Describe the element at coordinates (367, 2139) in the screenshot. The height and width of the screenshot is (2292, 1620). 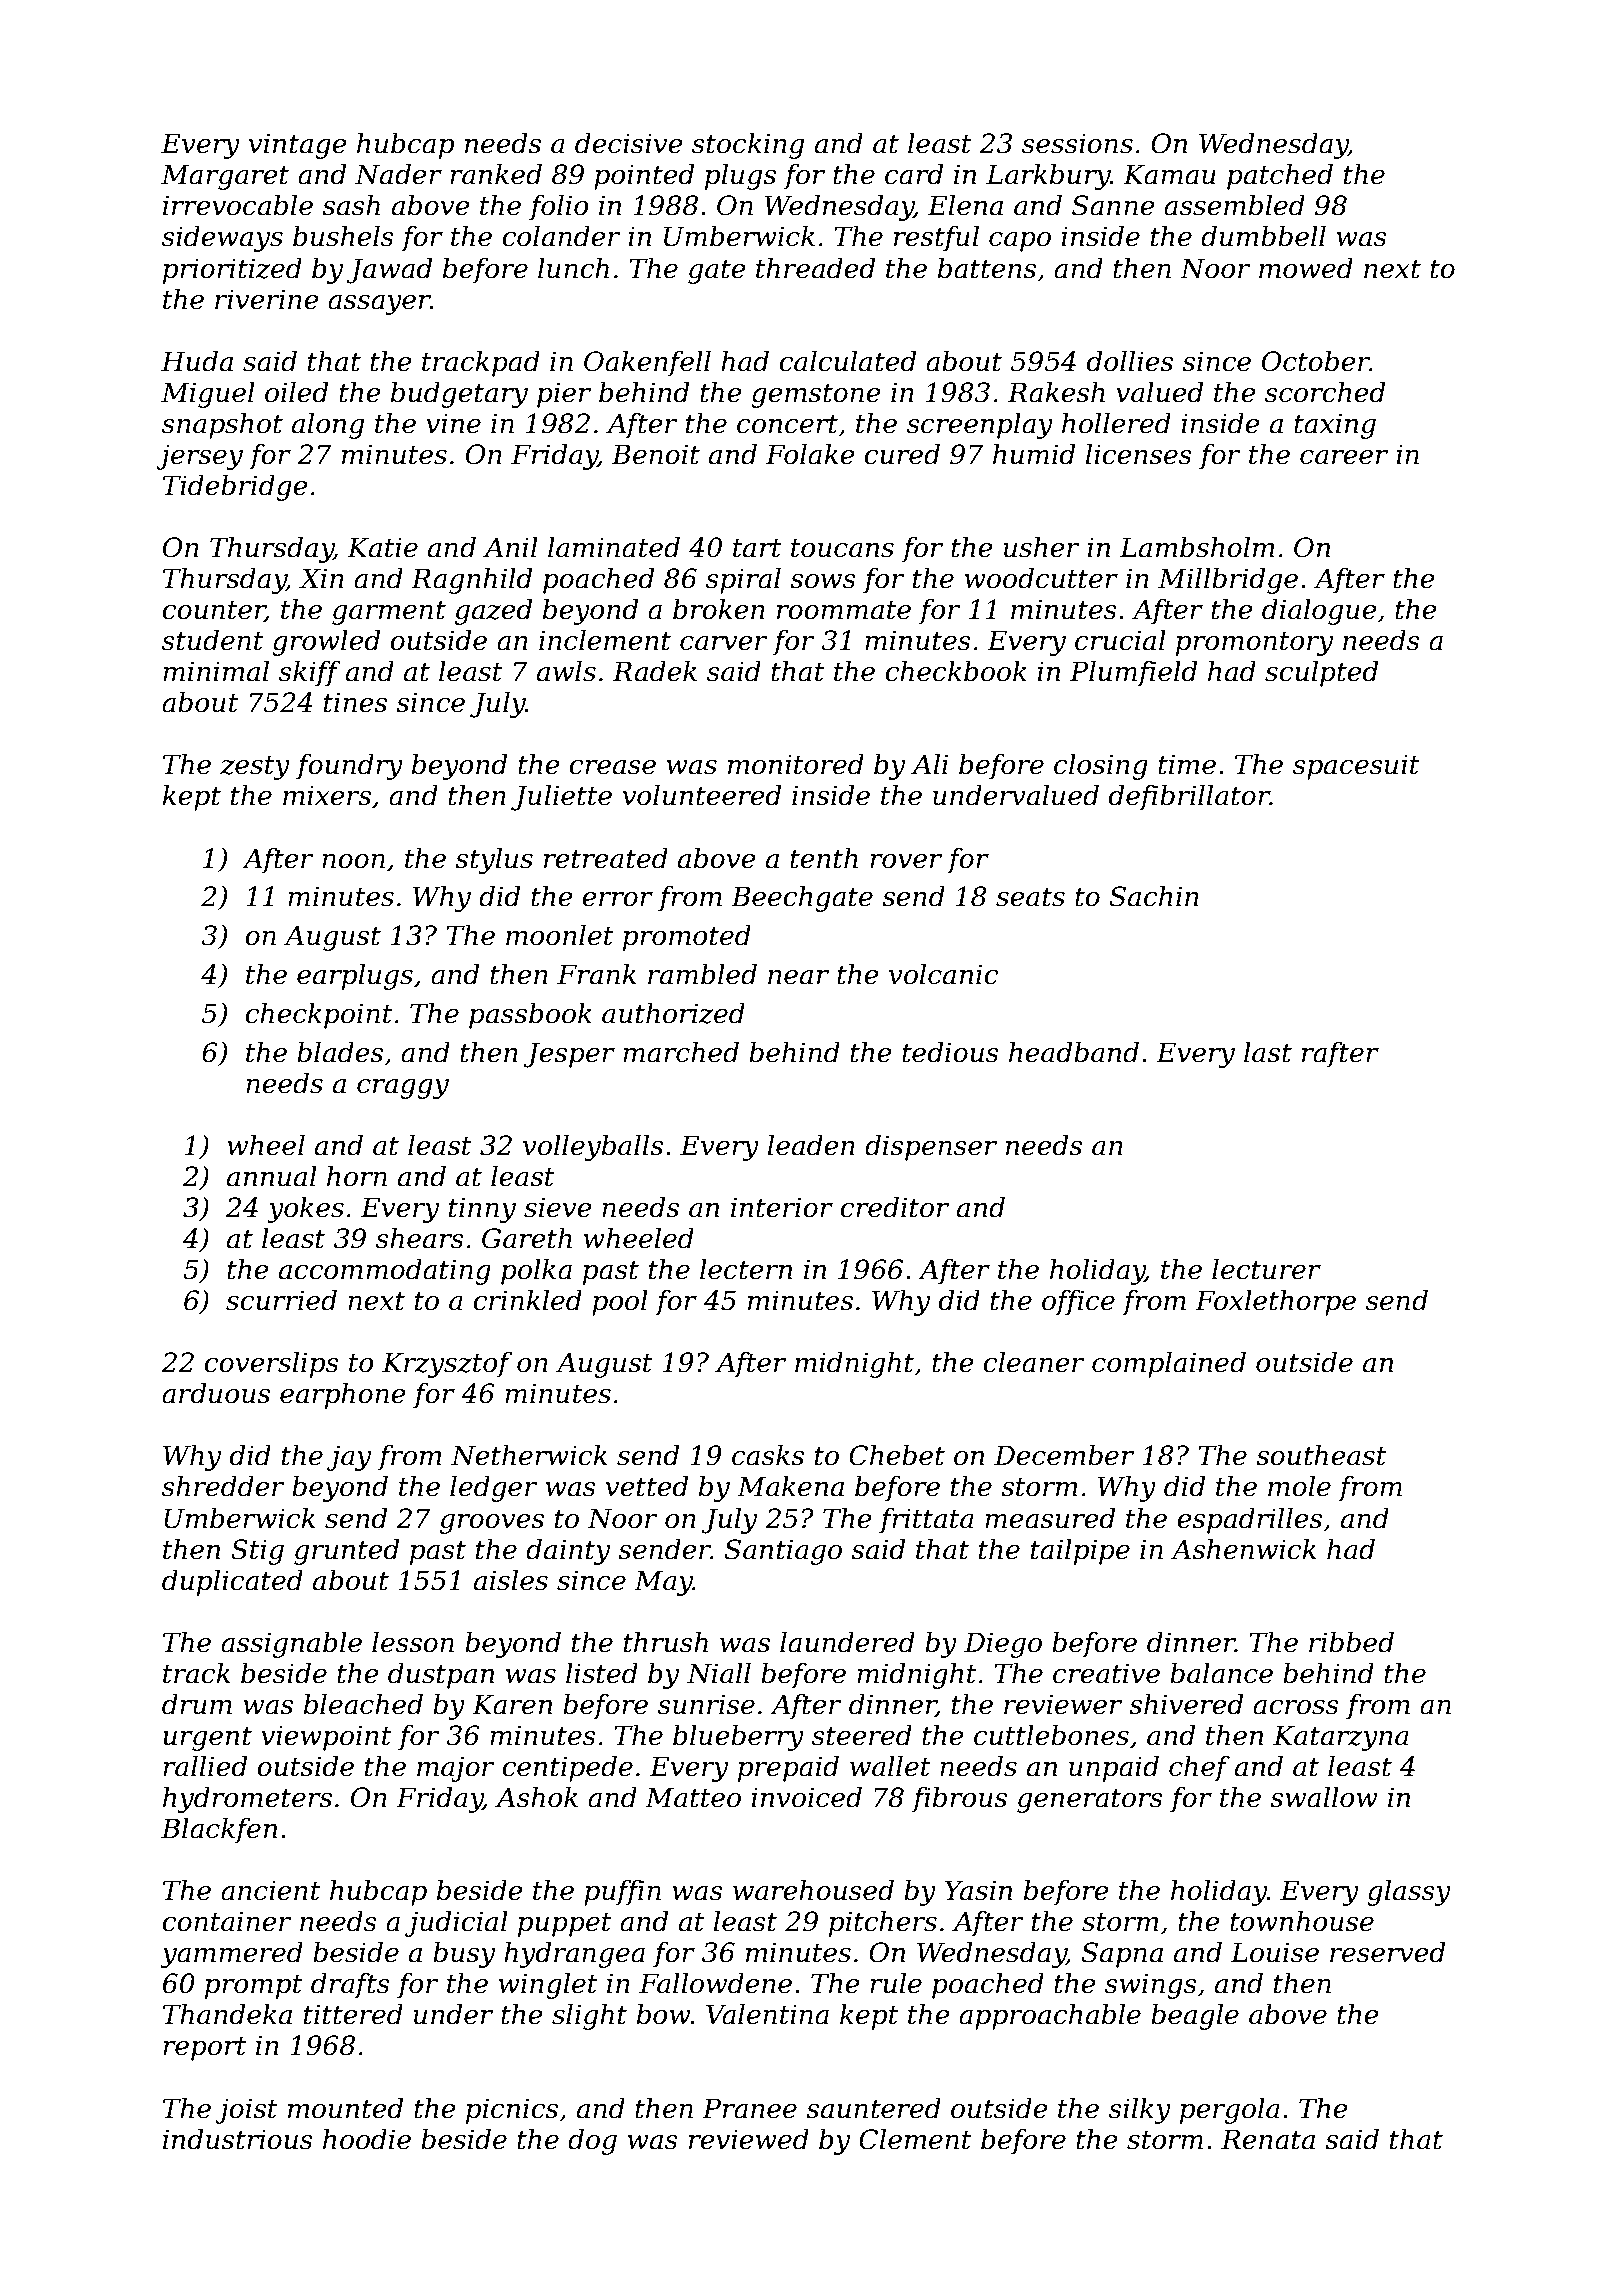
I see `hoodie` at that location.
